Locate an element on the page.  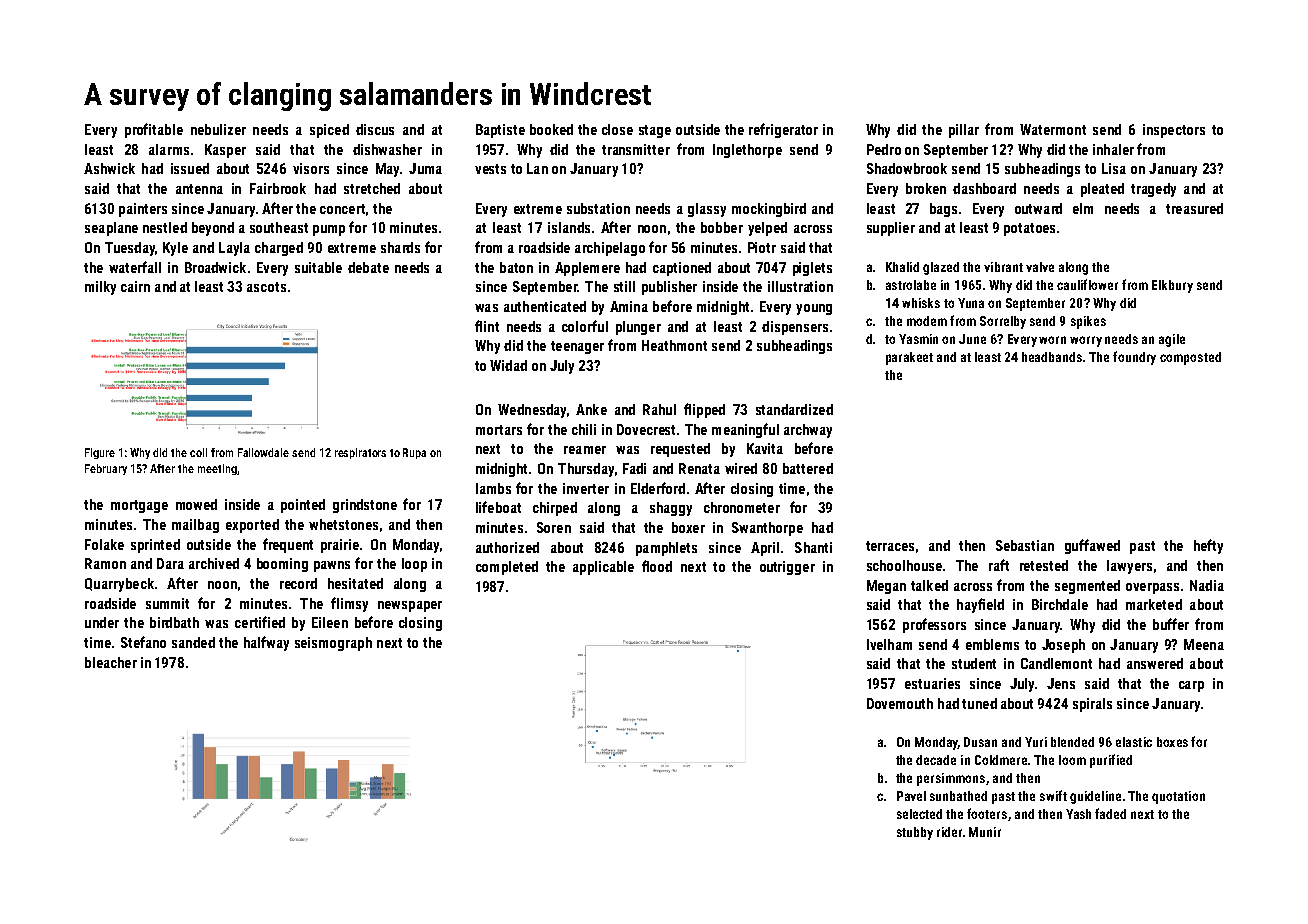
booked is located at coordinates (551, 129).
